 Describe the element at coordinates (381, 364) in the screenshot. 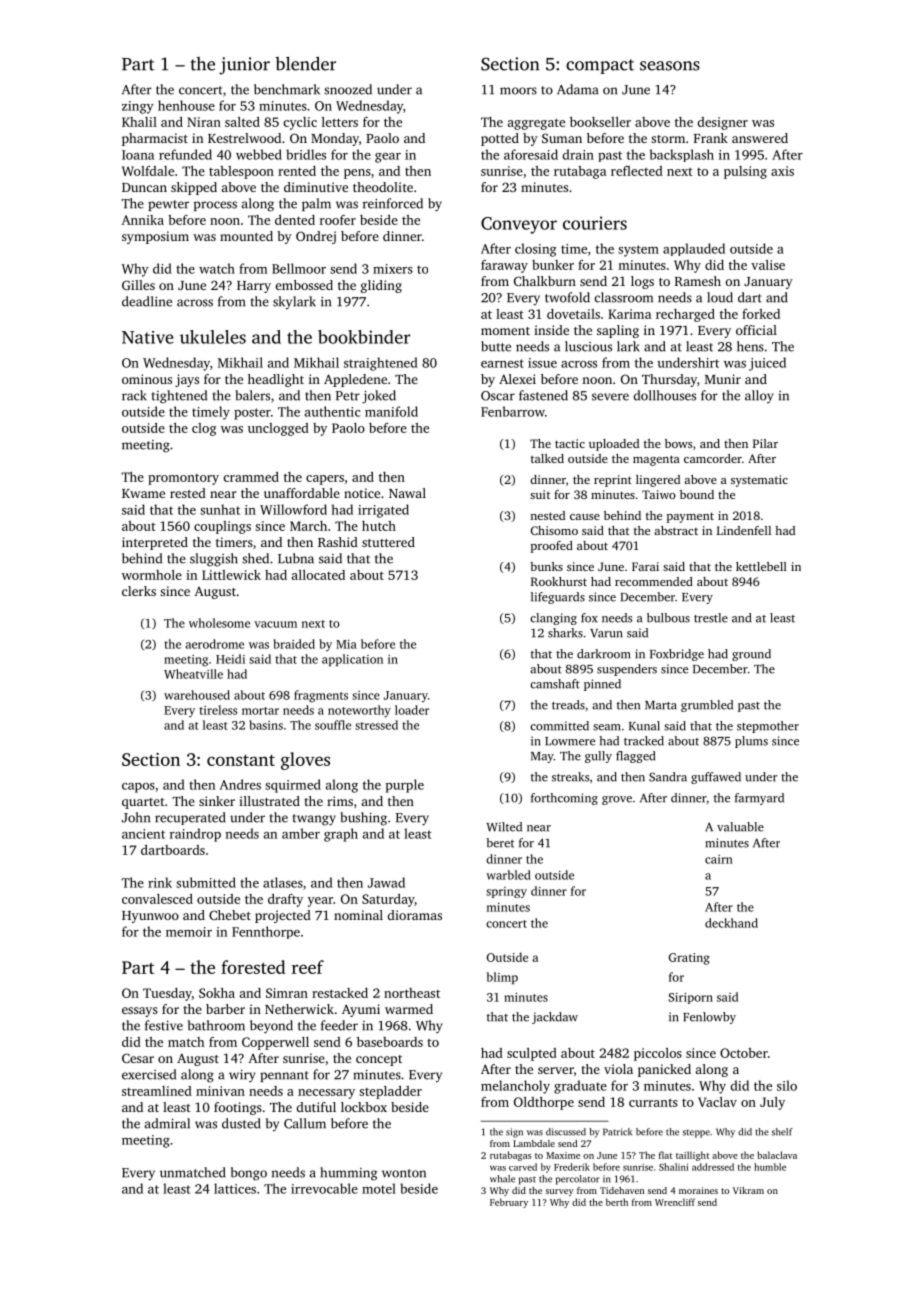

I see `straightened` at that location.
